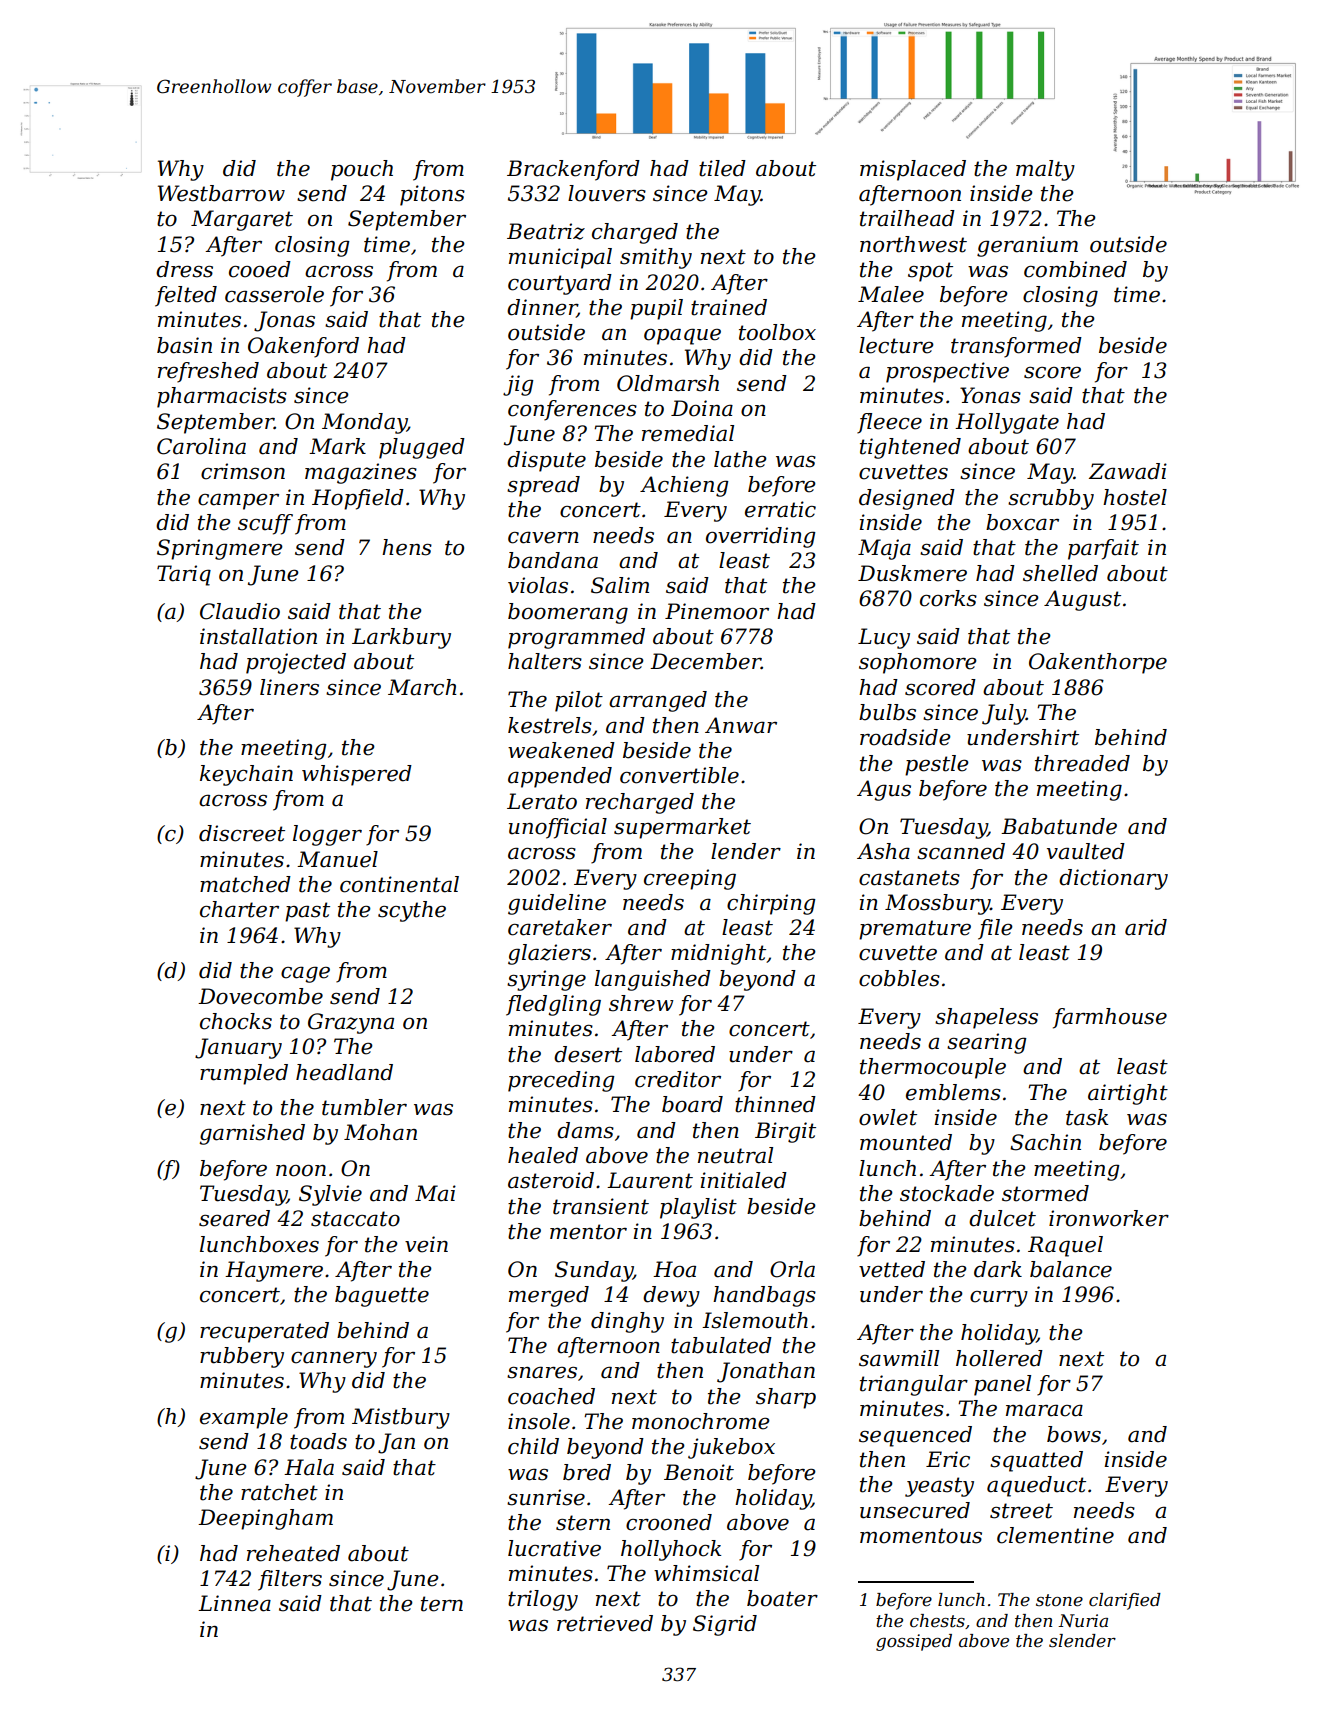 This page has height=1714, width=1324. What do you see at coordinates (892, 1269) in the page?
I see `vetted` at bounding box center [892, 1269].
